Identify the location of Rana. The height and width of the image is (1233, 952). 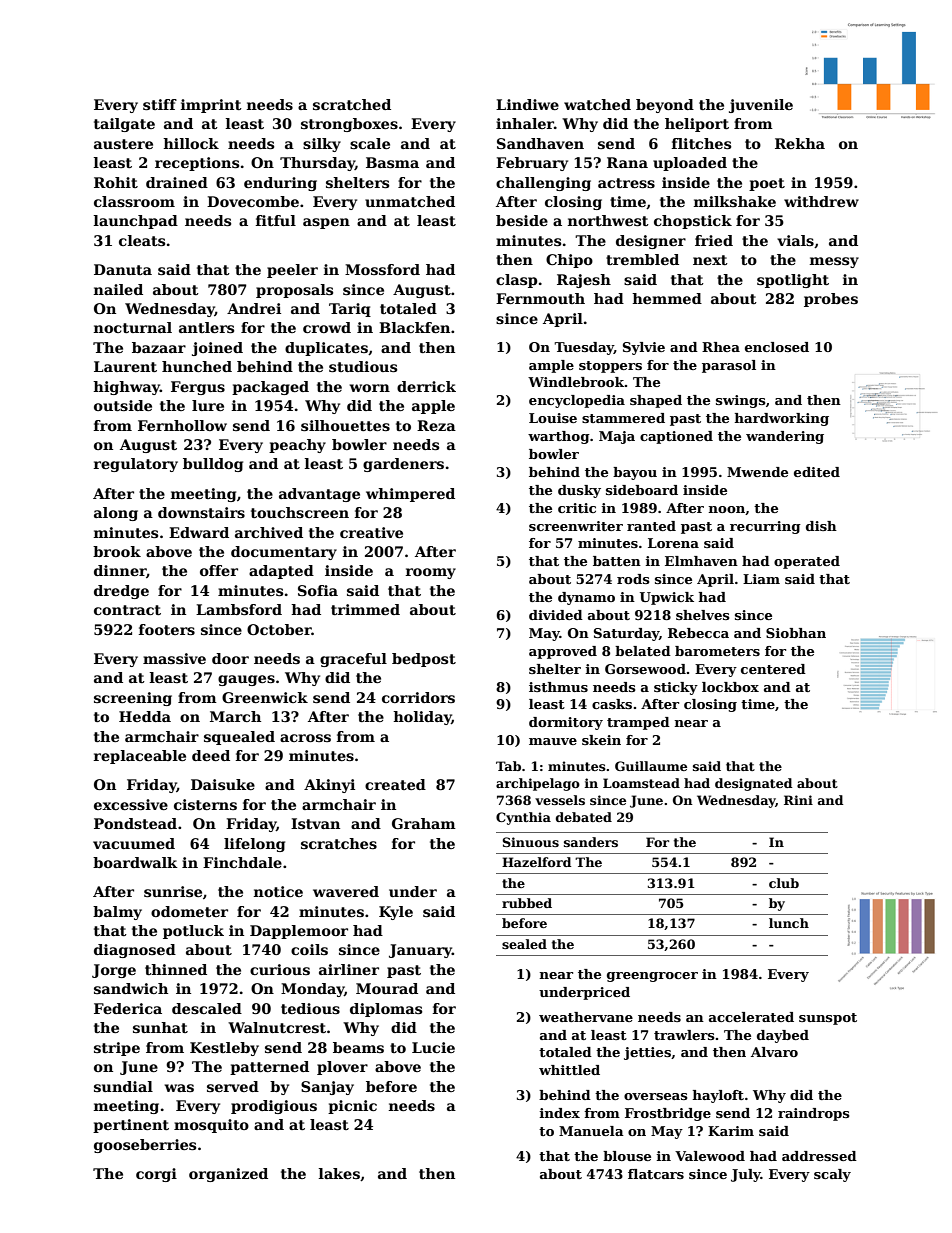
(627, 162).
